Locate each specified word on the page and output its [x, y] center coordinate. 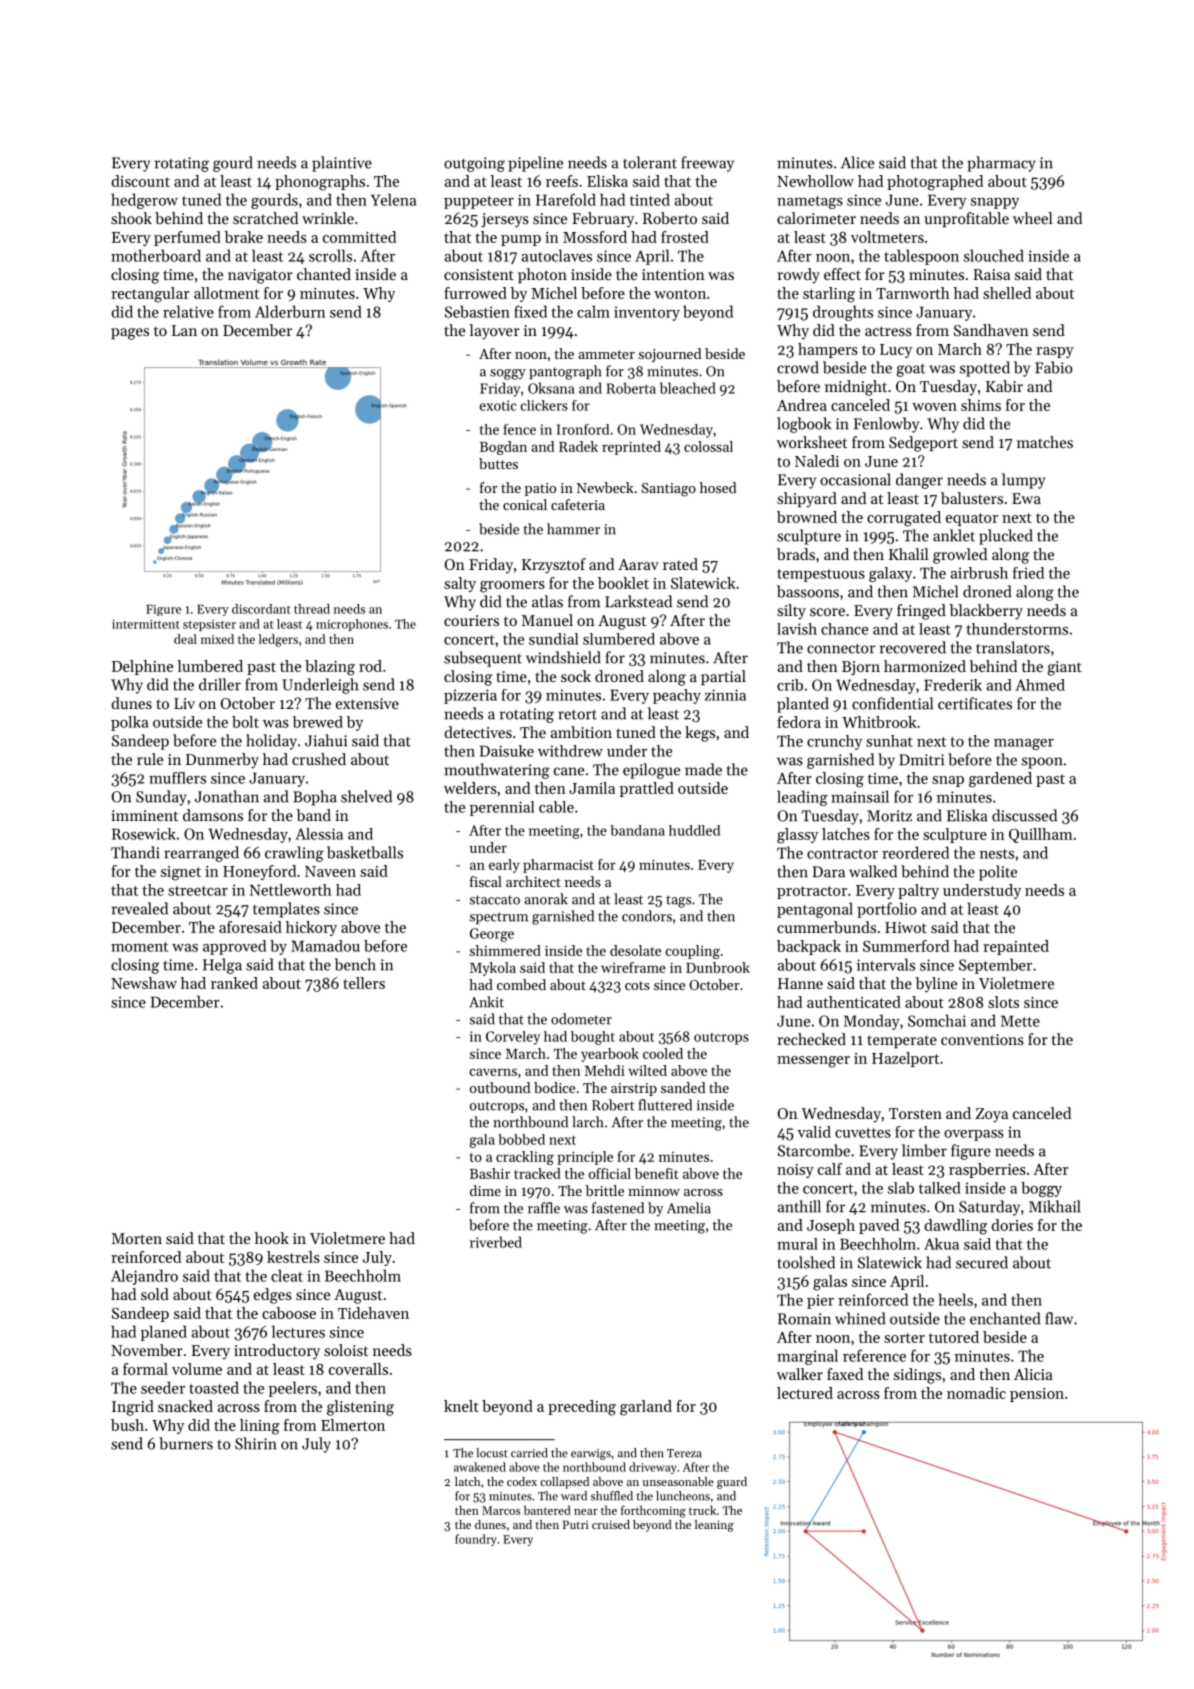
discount [140, 181]
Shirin [256, 1443]
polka [129, 723]
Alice [857, 162]
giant [1064, 668]
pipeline [535, 164]
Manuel [547, 620]
